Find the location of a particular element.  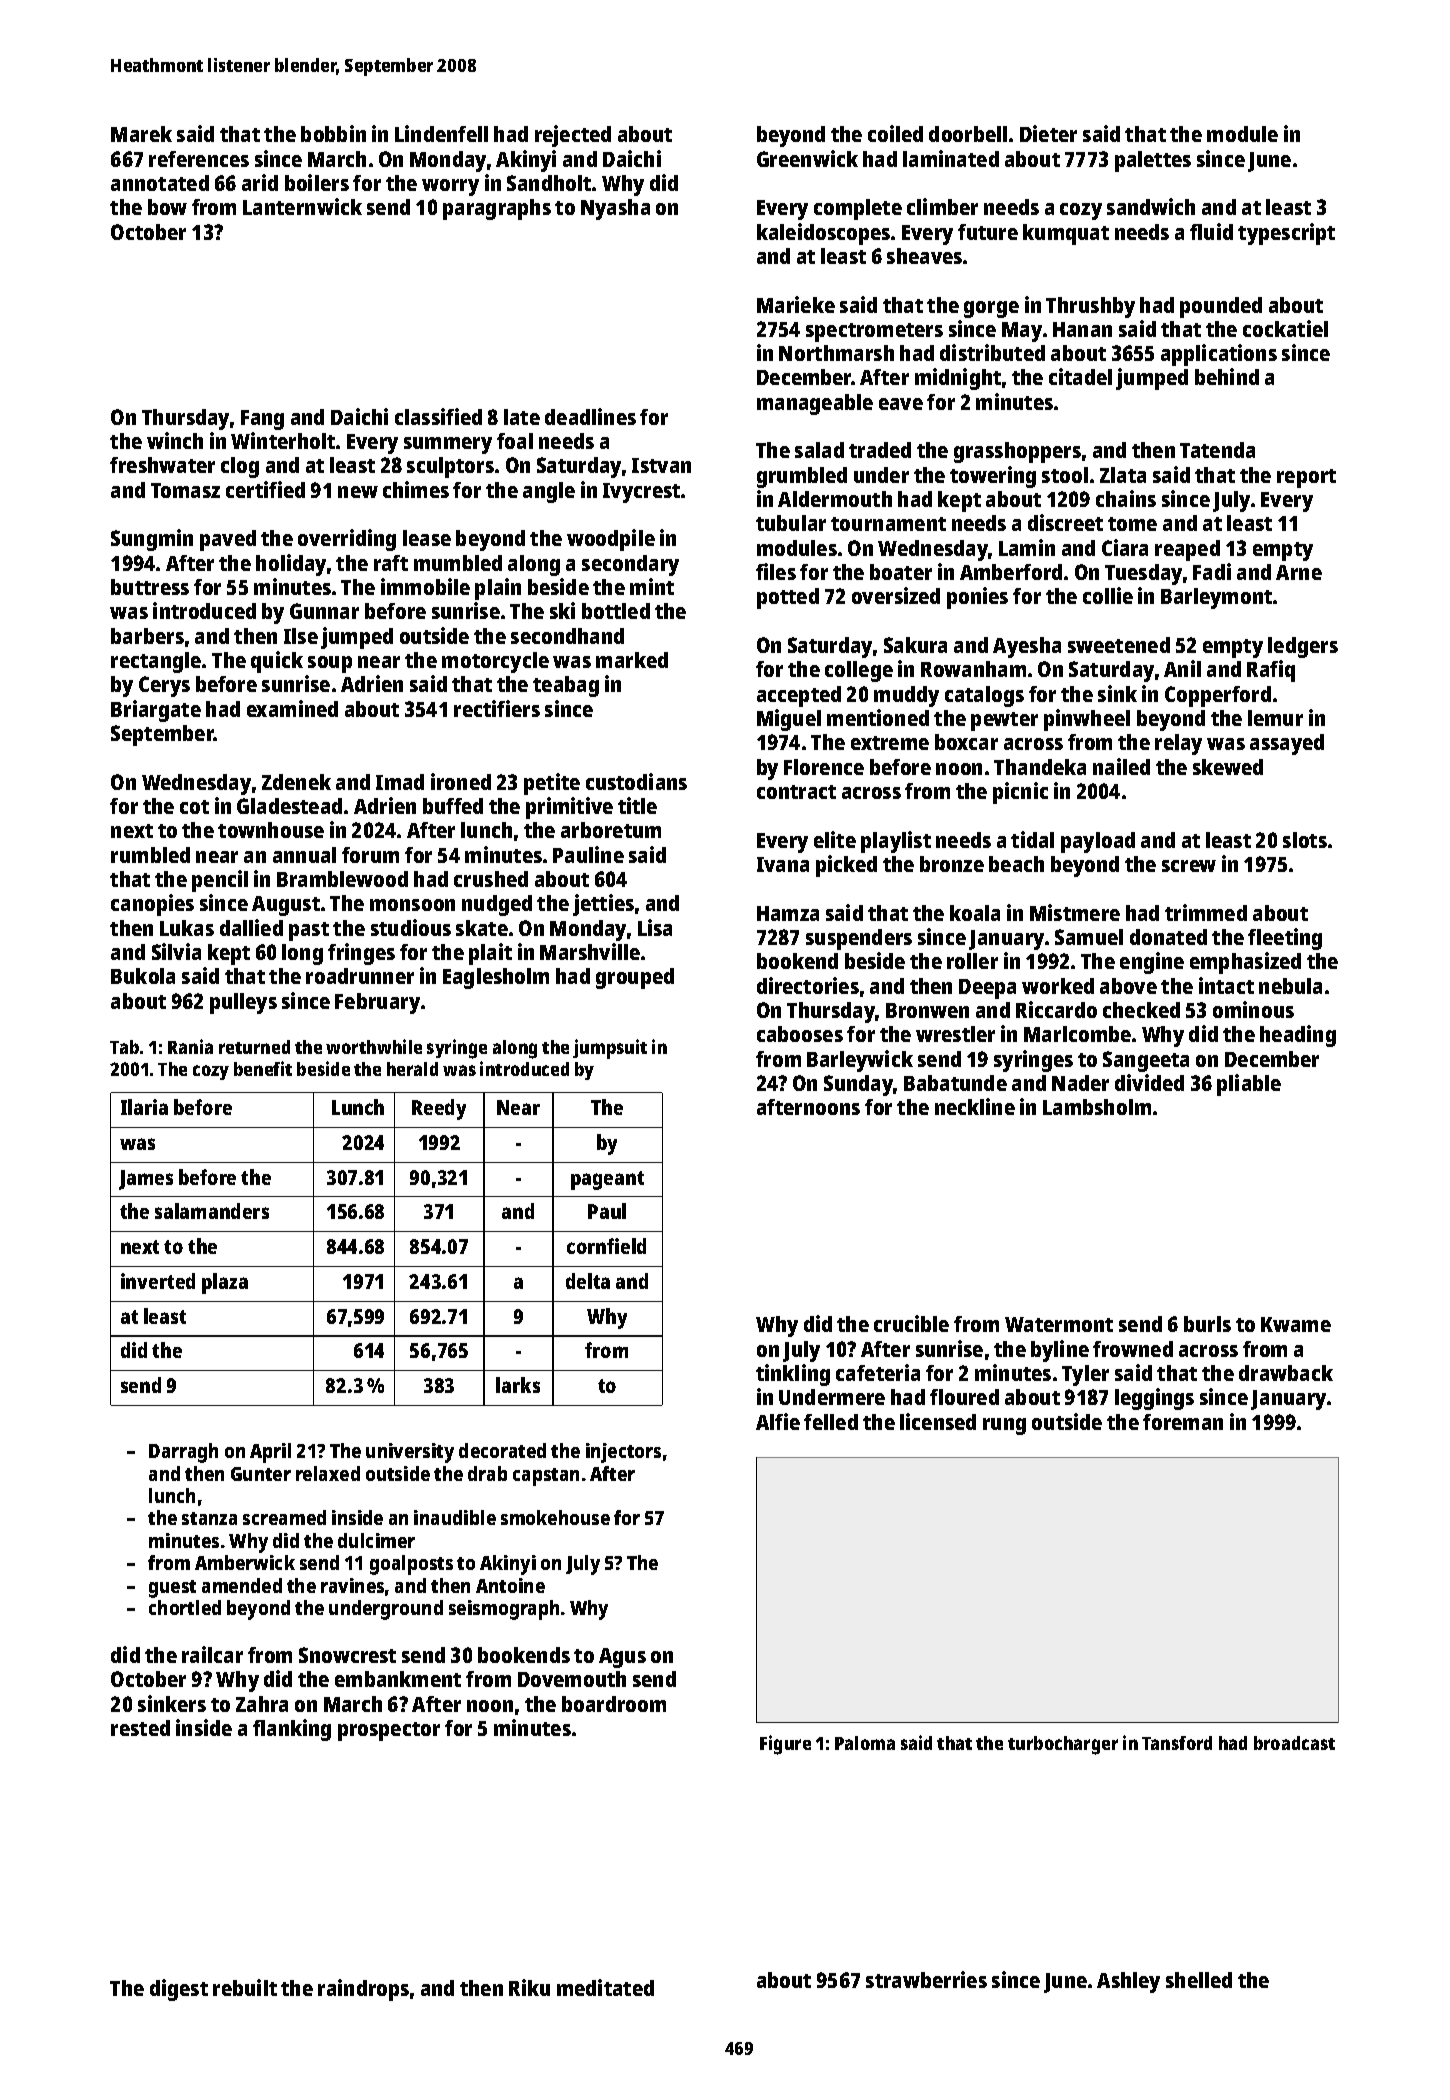

Sandholt is located at coordinates (549, 183).
